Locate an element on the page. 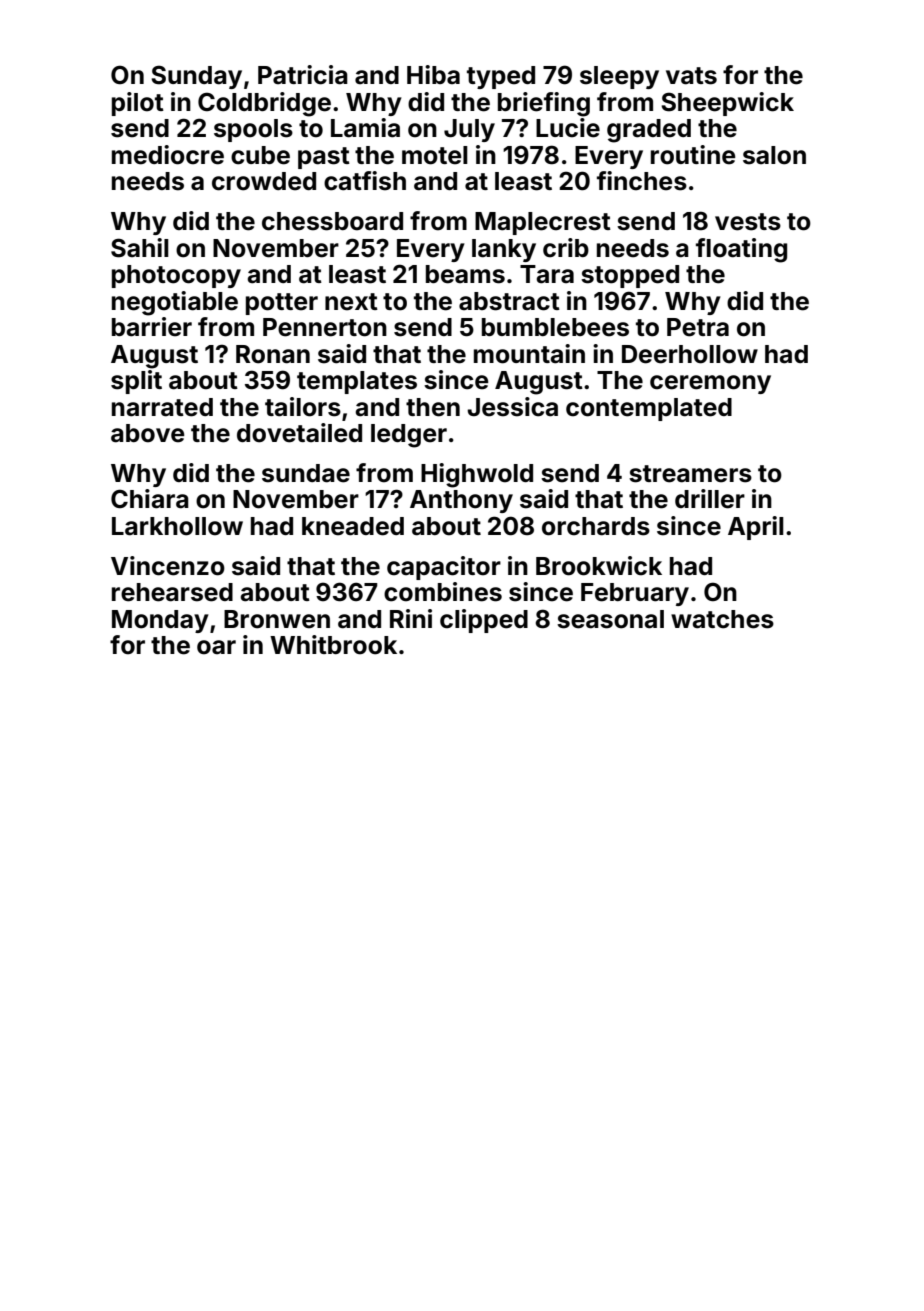  finches is located at coordinates (642, 181).
